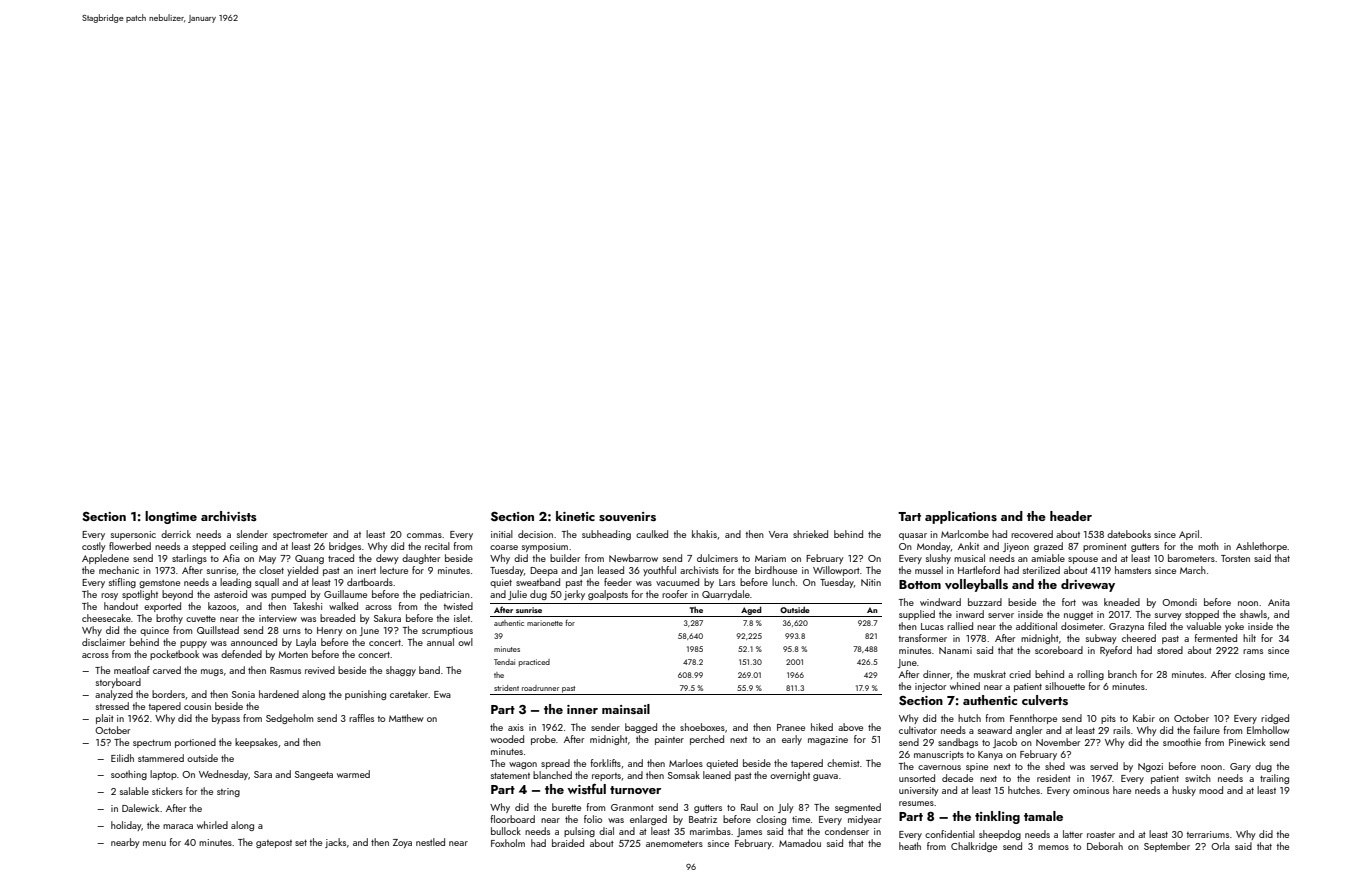  What do you see at coordinates (674, 844) in the screenshot?
I see `anemometers` at bounding box center [674, 844].
